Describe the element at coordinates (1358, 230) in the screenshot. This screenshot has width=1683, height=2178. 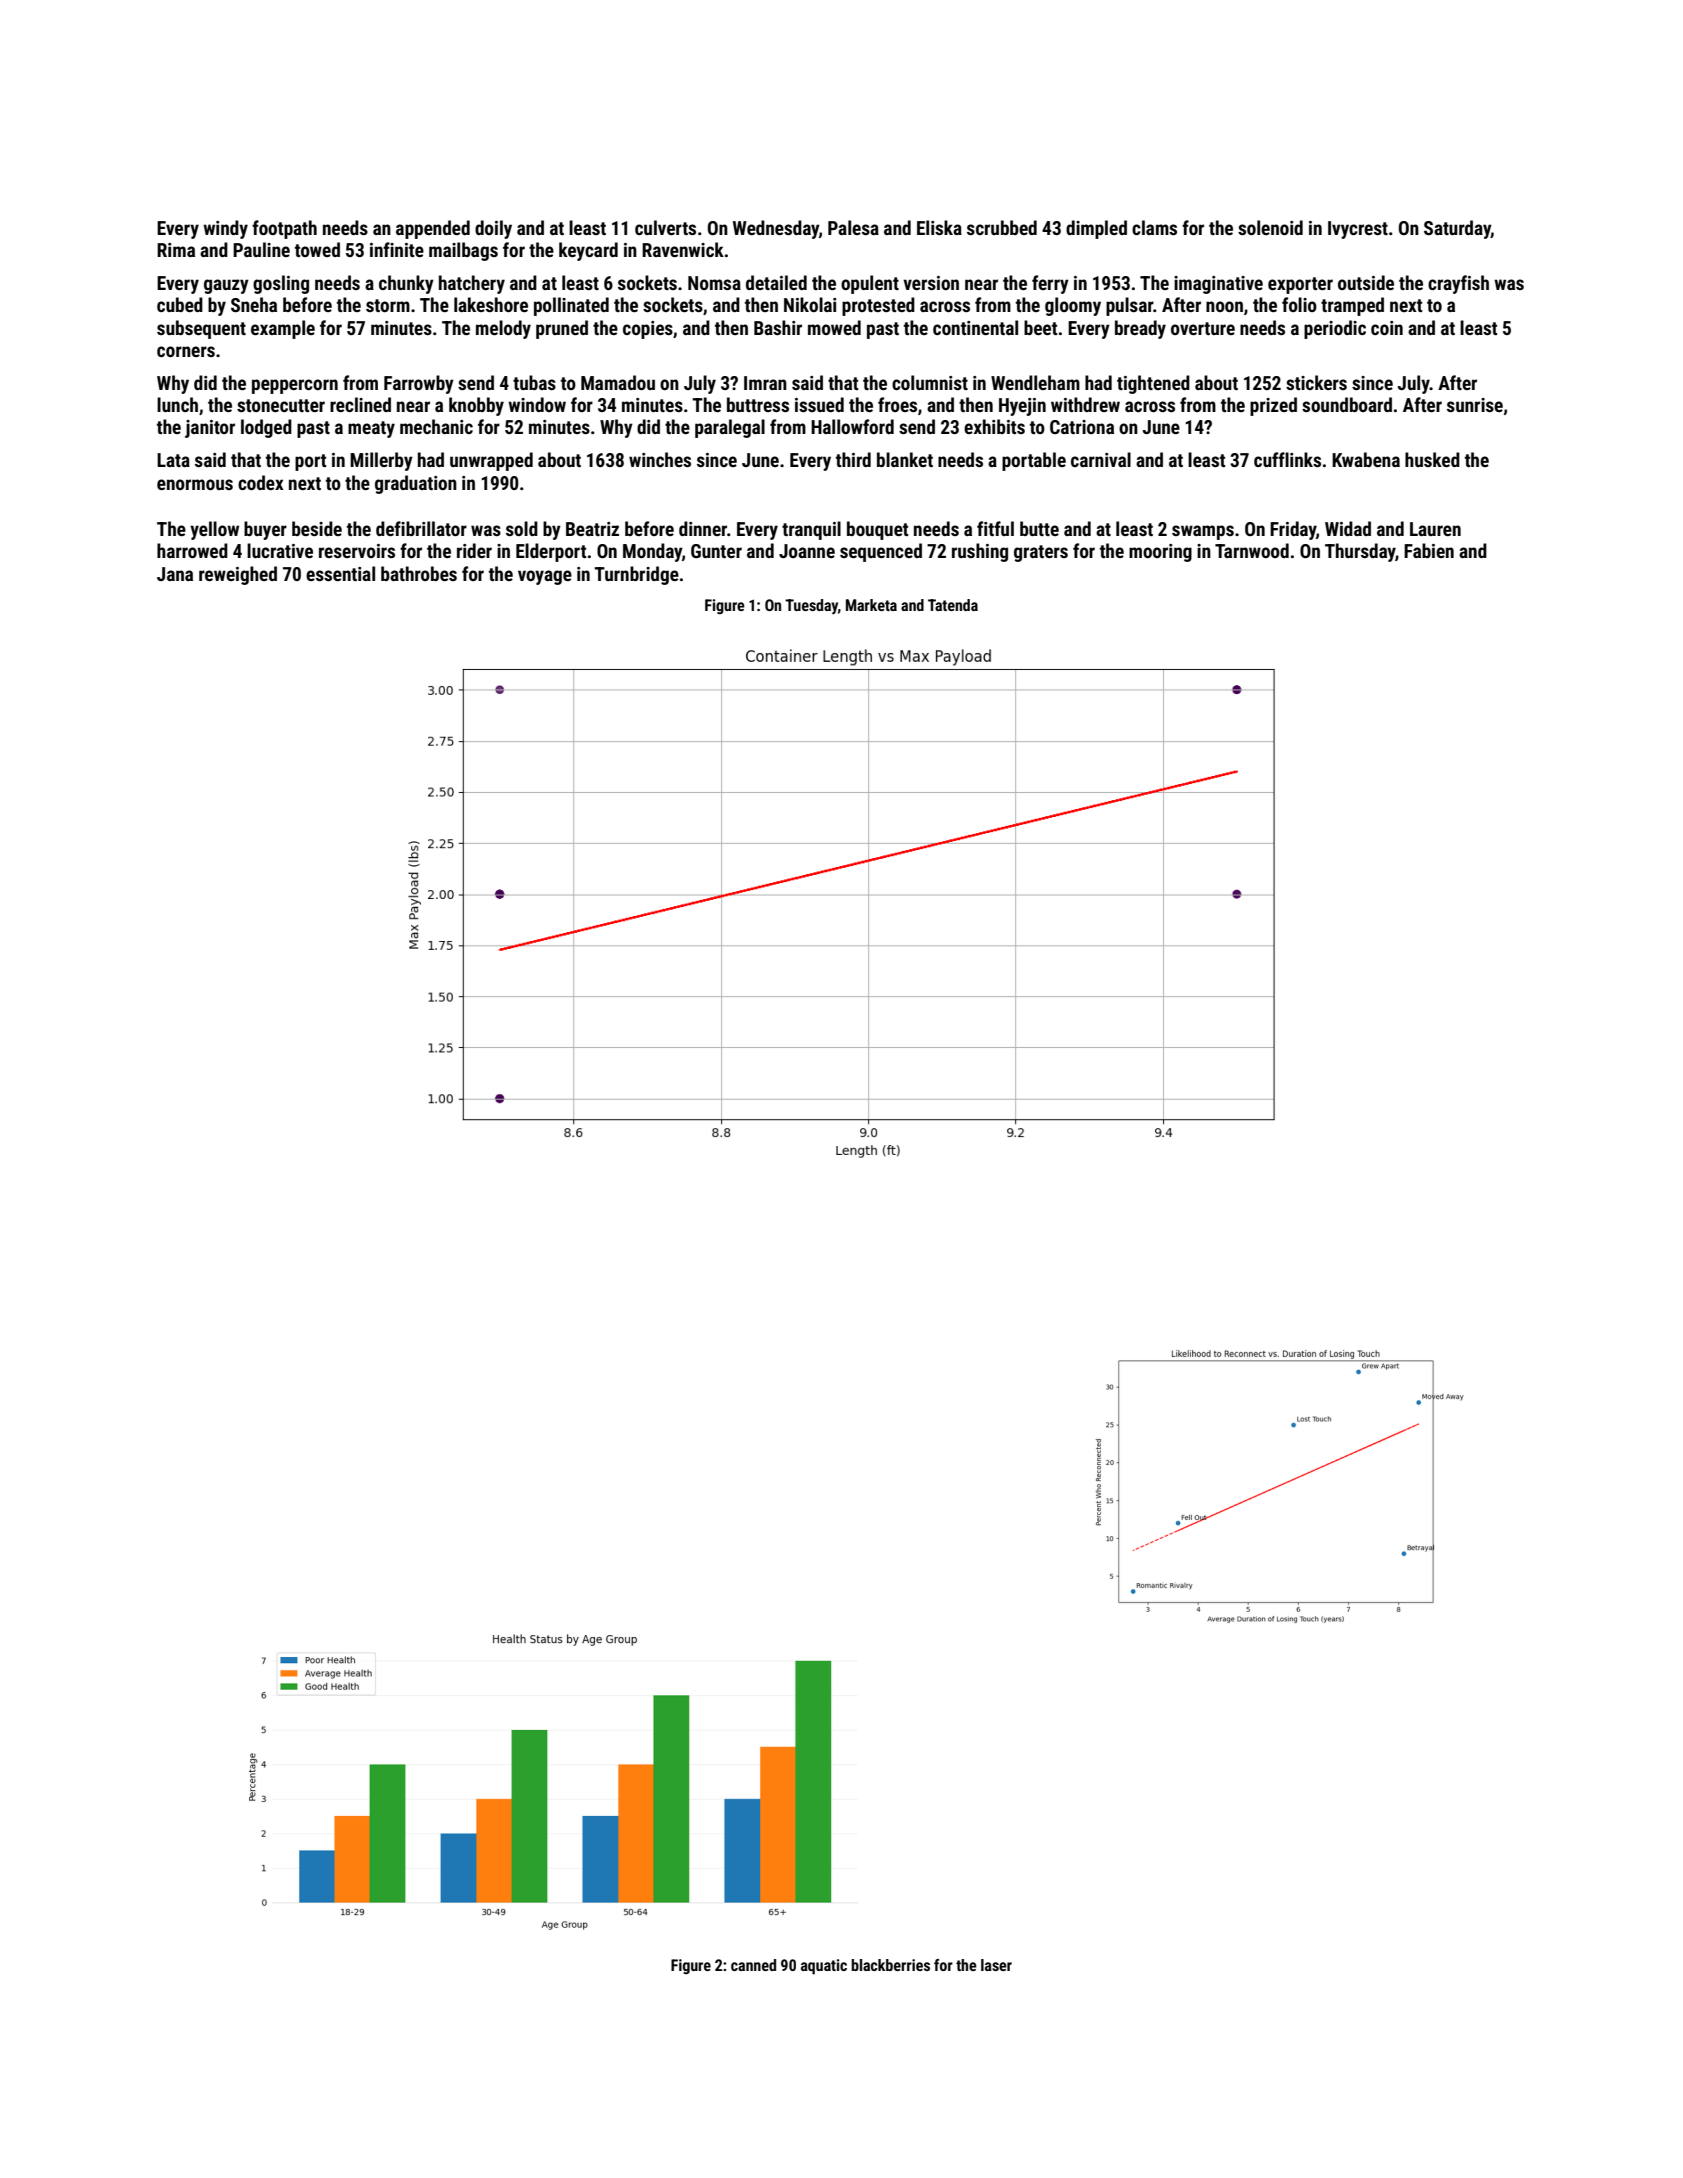
I see `Ivycrest` at that location.
